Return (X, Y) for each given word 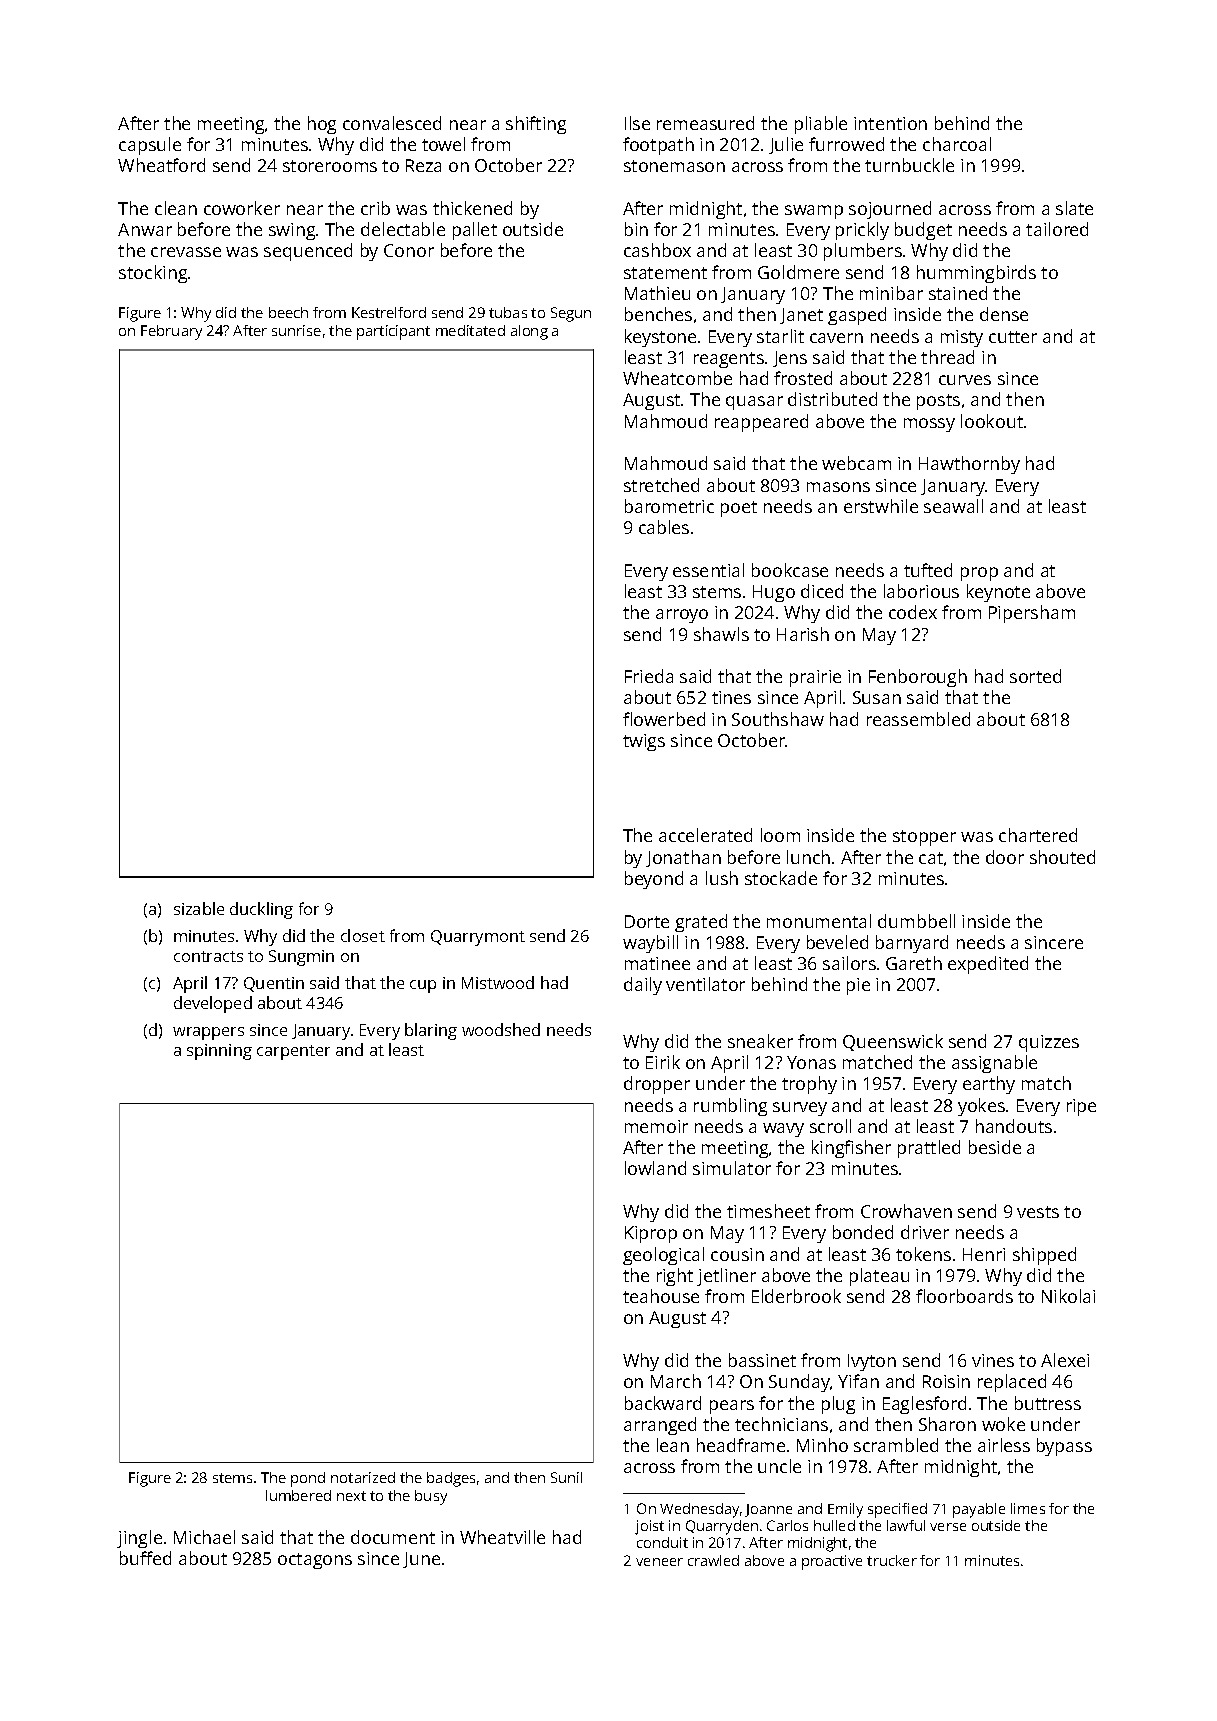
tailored (1057, 229)
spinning (219, 1052)
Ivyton (872, 1362)
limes (1028, 1508)
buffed (145, 1558)
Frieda (649, 676)
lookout (992, 421)
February (171, 332)
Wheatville (502, 1537)
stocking (153, 274)
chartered (1038, 835)
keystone (660, 338)
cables (664, 527)
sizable (199, 908)
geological (663, 1256)
